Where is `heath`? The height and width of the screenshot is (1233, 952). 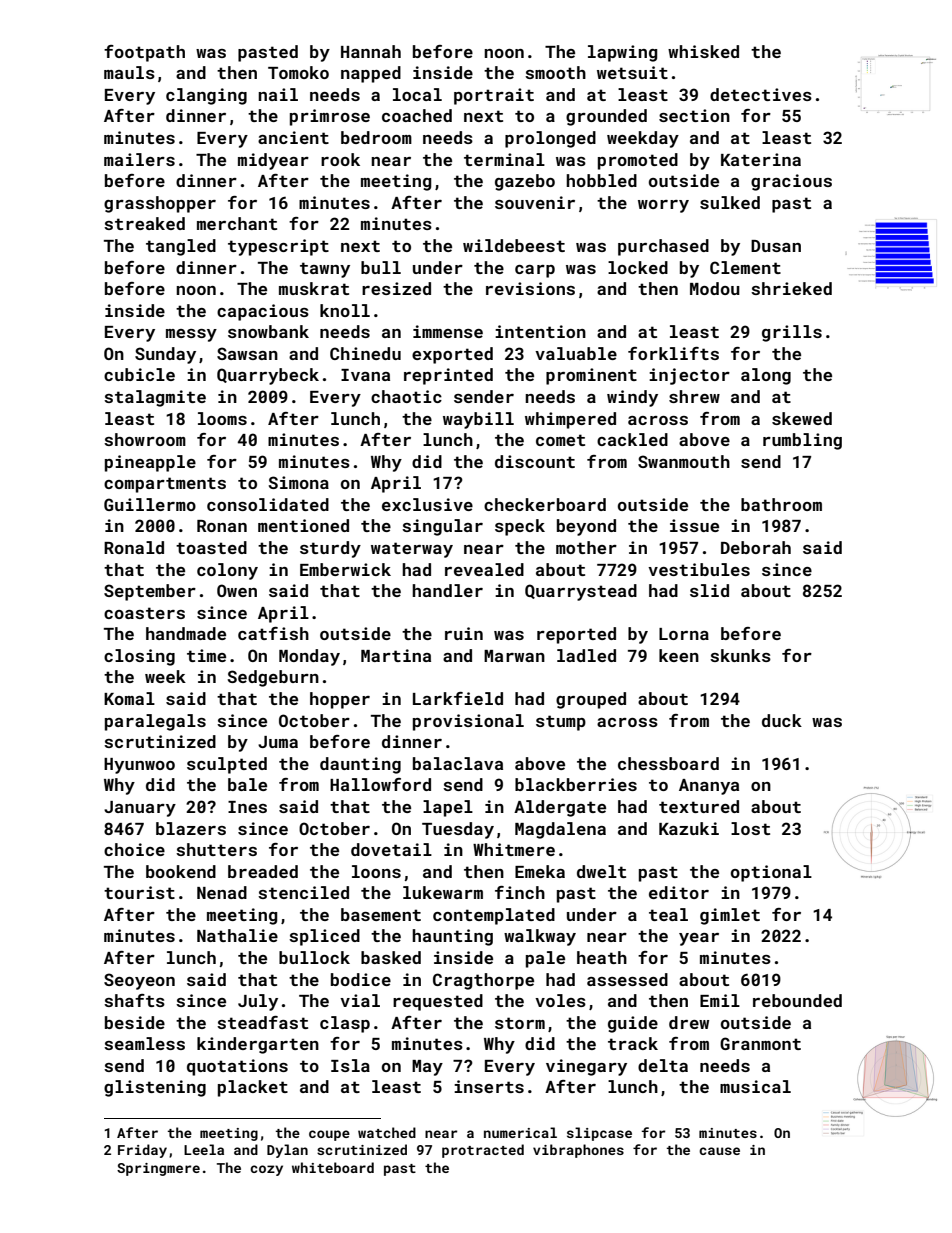
heath is located at coordinates (602, 957).
